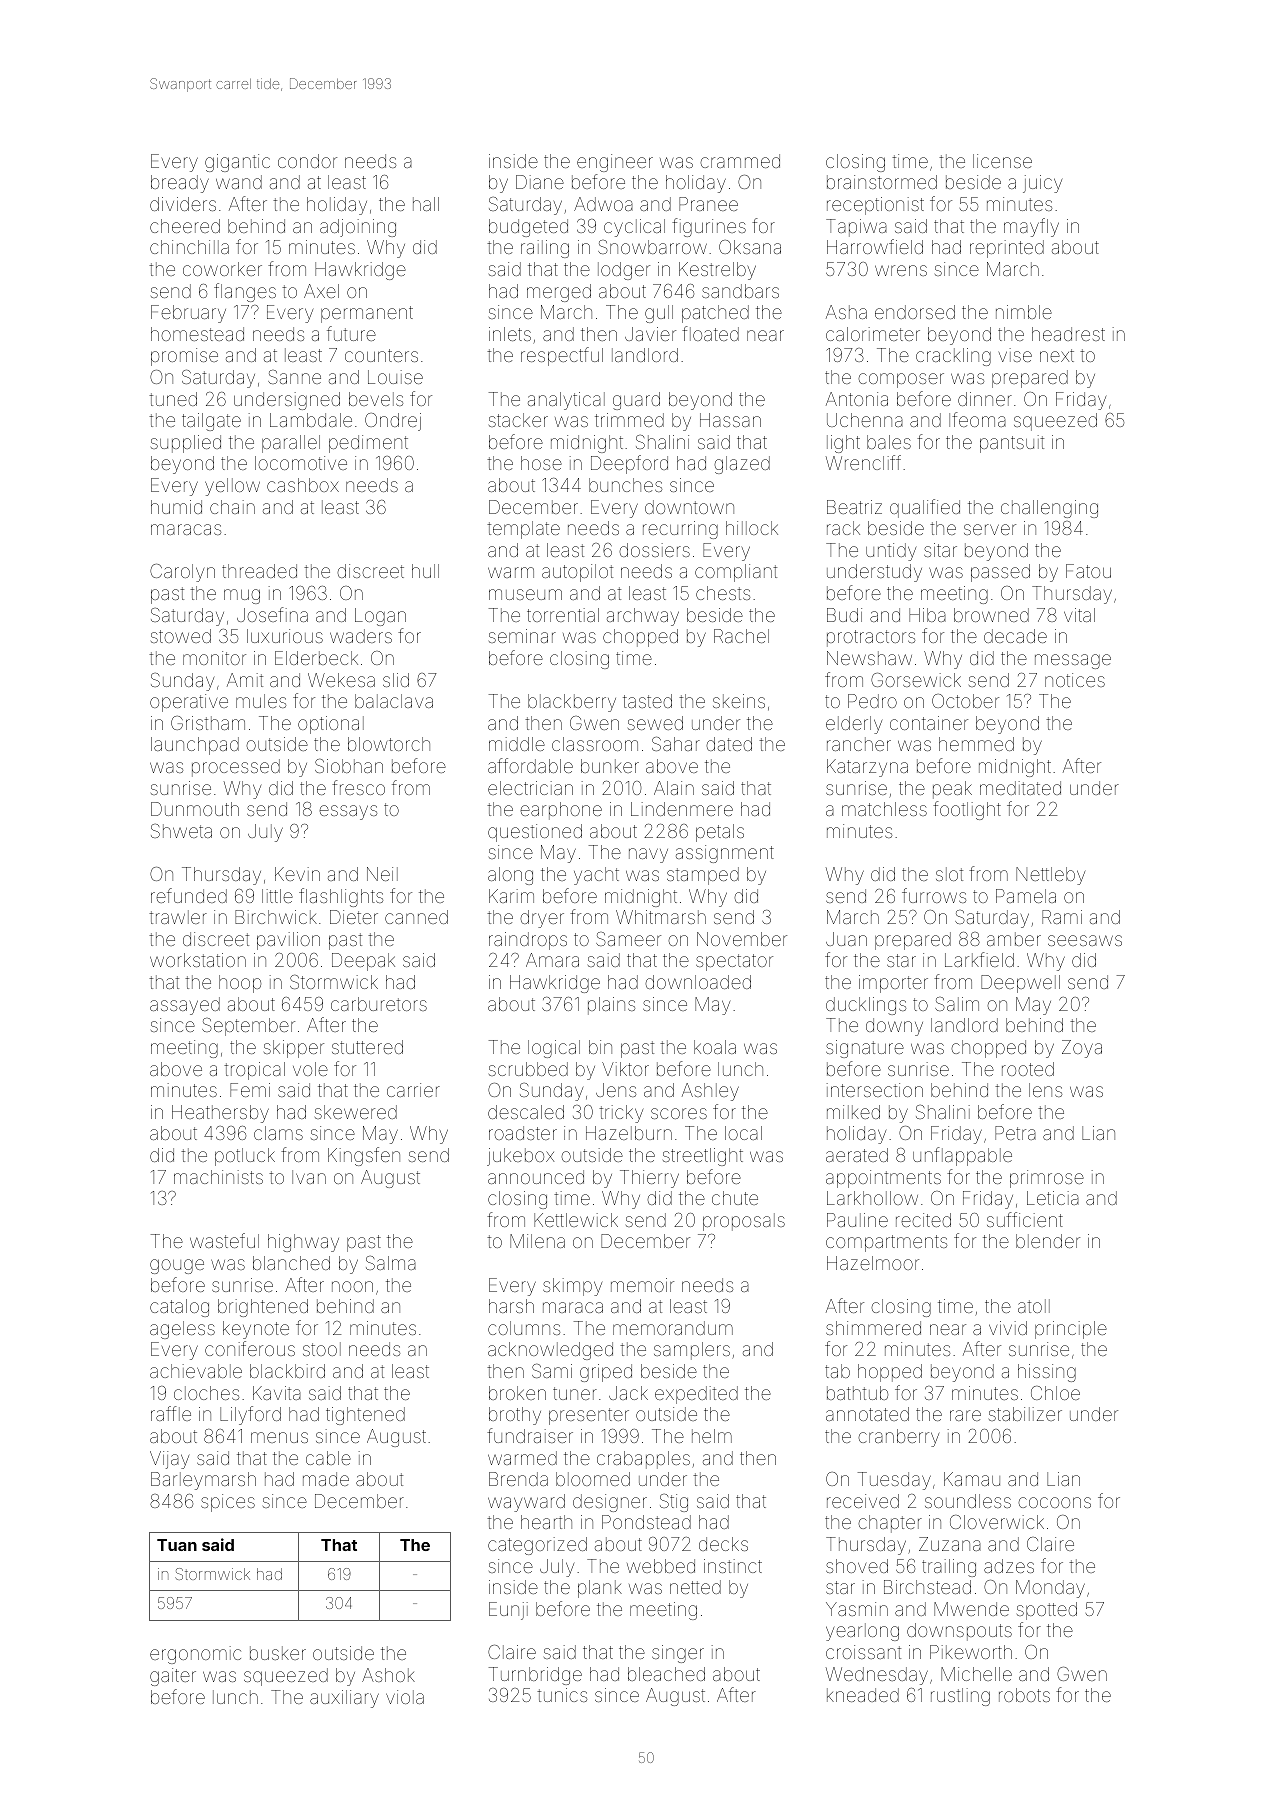 The width and height of the screenshot is (1276, 1805). I want to click on November, so click(742, 939).
